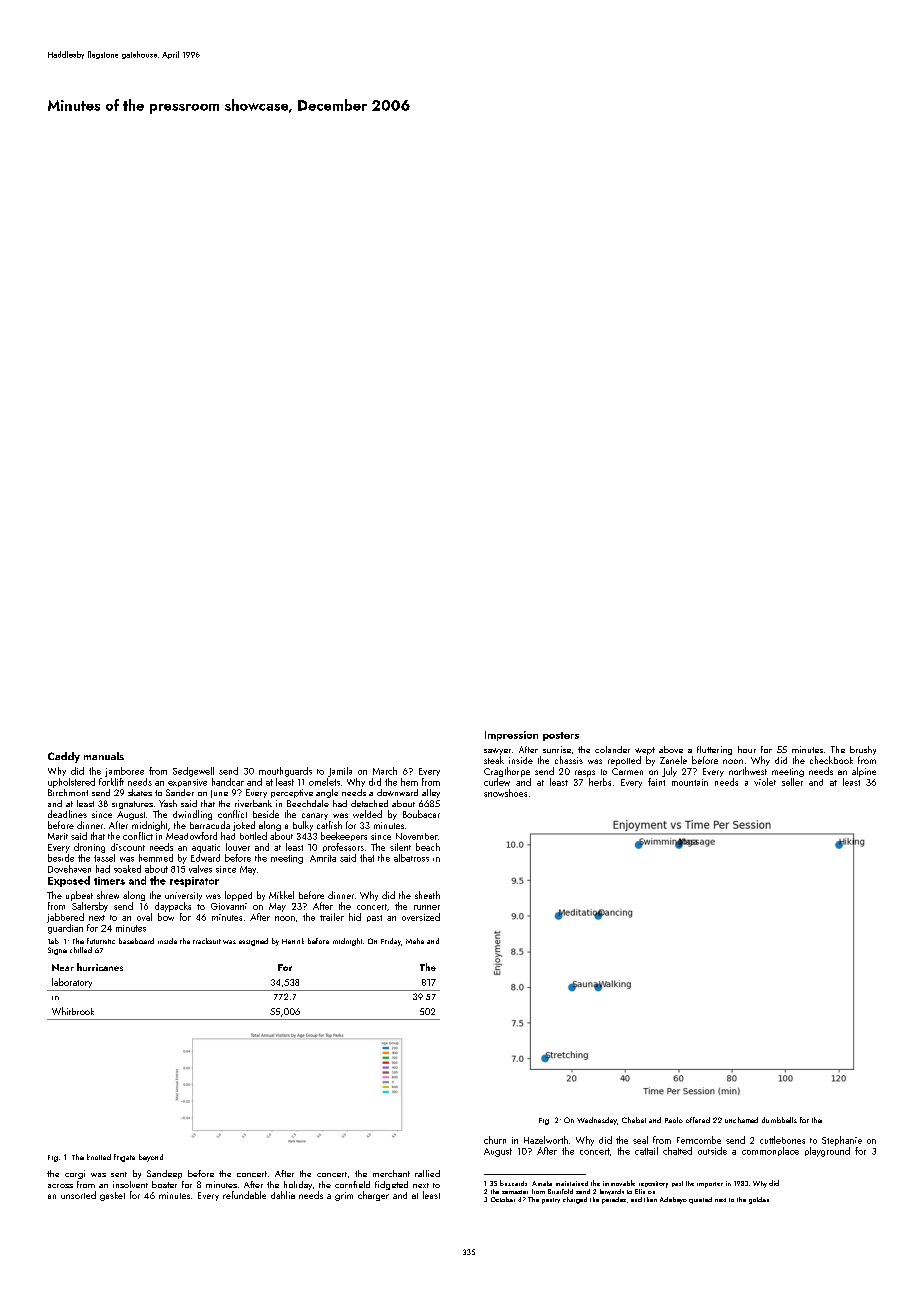 This page has width=924, height=1308. What do you see at coordinates (60, 1186) in the page?
I see `across` at bounding box center [60, 1186].
